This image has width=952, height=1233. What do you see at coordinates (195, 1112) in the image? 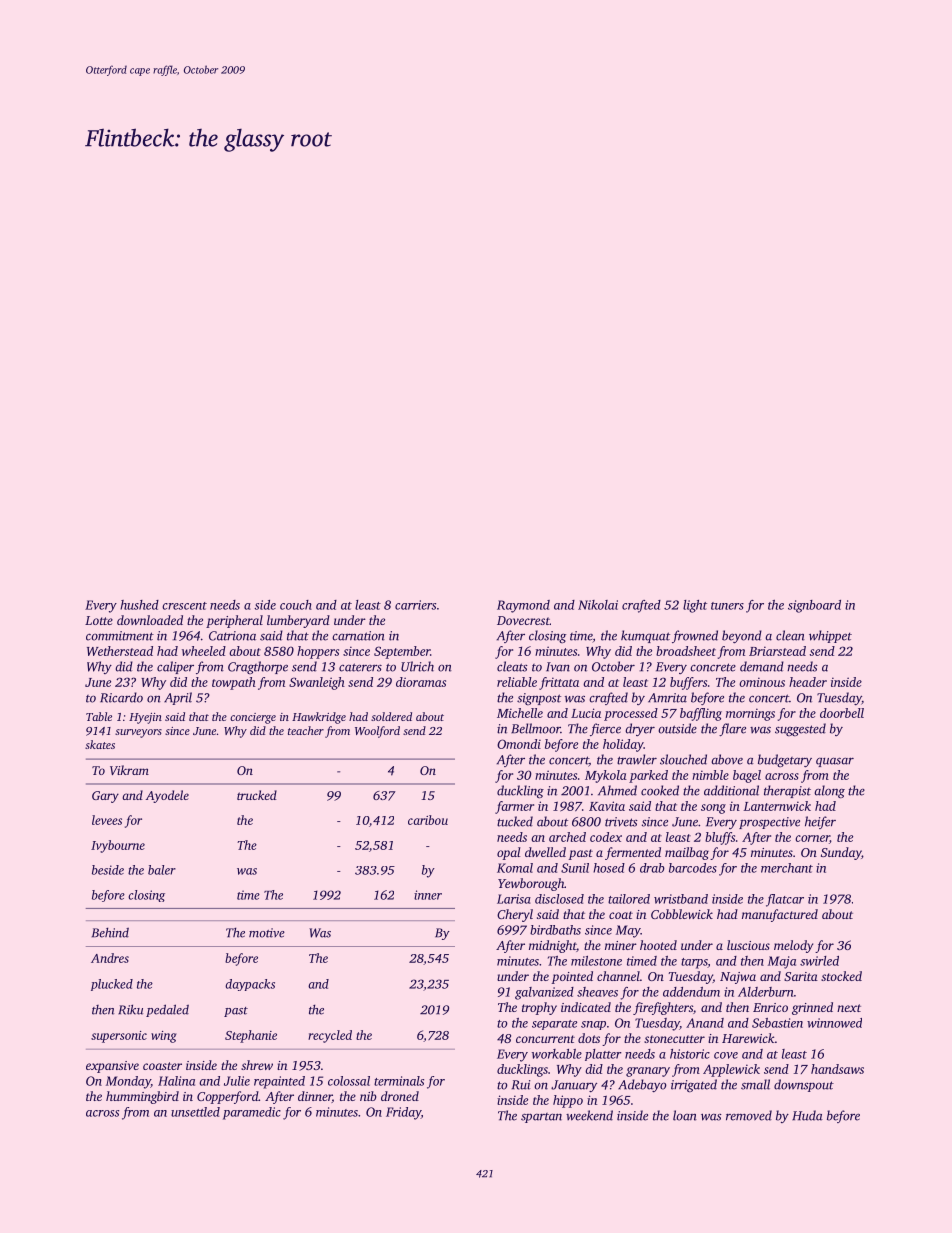
I see `unsettled` at bounding box center [195, 1112].
